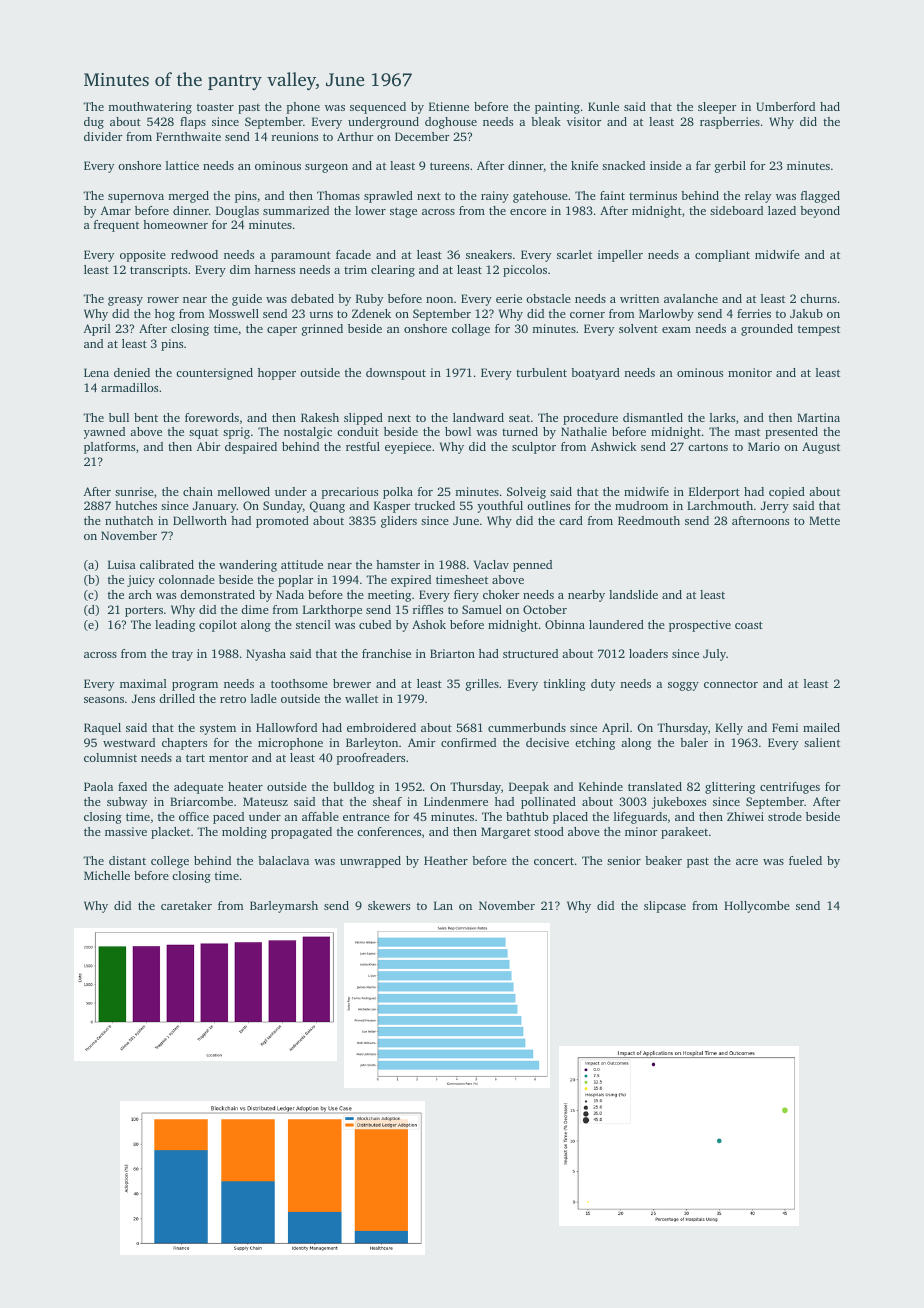 The height and width of the page is (1308, 924). I want to click on sculptor, so click(534, 448).
